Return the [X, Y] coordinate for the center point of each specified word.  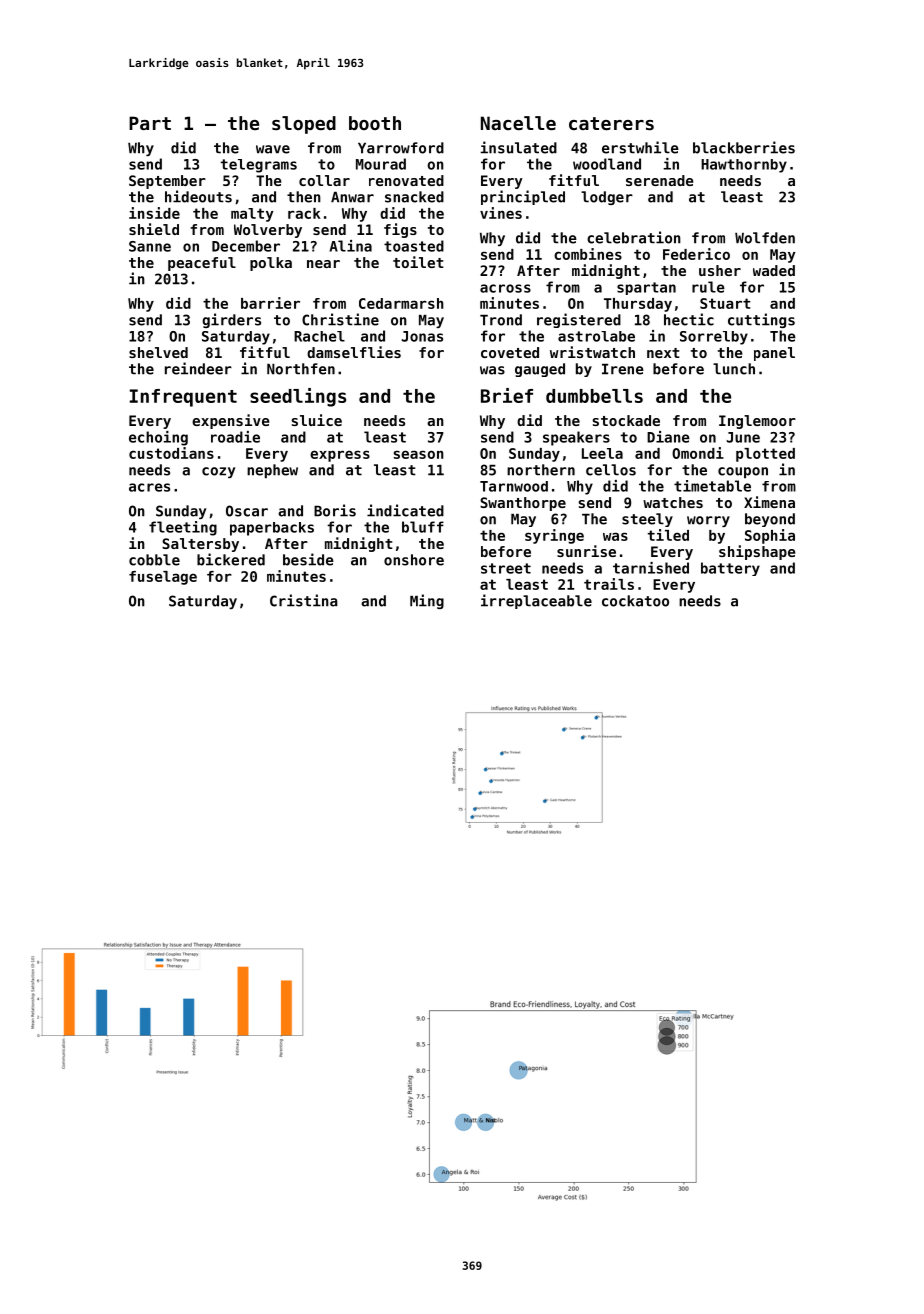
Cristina [304, 600]
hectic [689, 319]
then [304, 197]
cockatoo [635, 601]
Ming [427, 601]
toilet [418, 262]
